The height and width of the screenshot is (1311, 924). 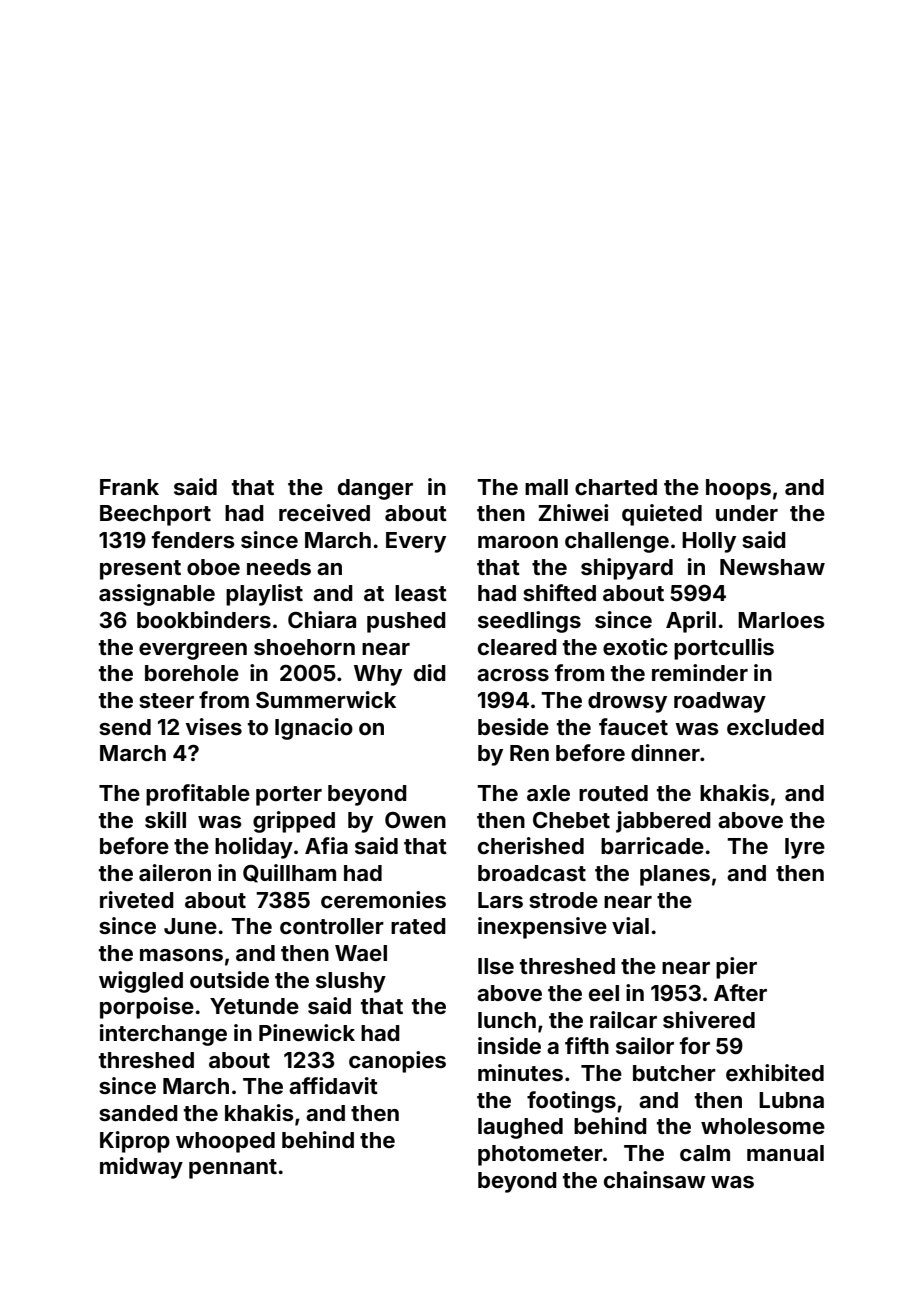 What do you see at coordinates (529, 753) in the screenshot?
I see `Ren` at bounding box center [529, 753].
